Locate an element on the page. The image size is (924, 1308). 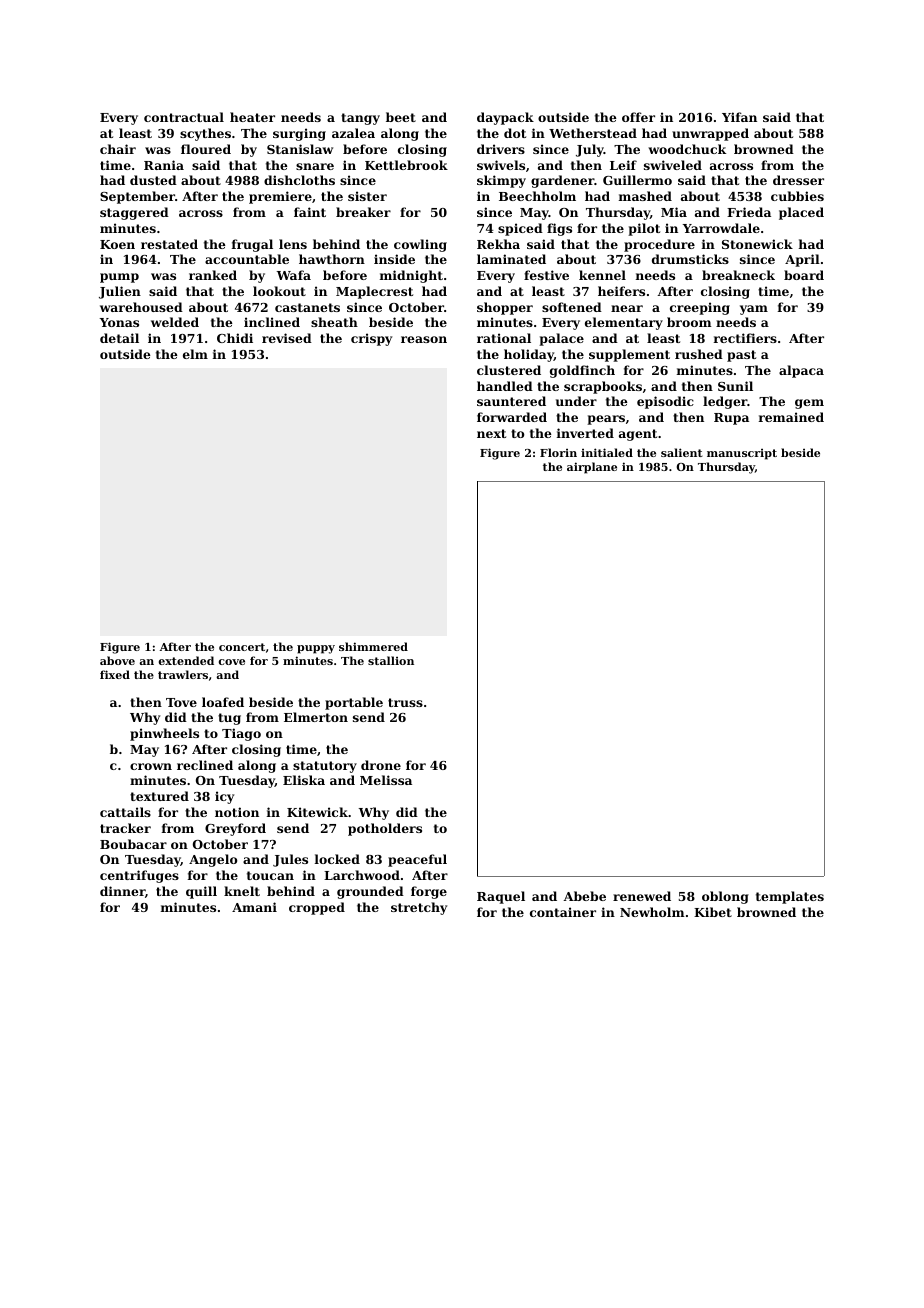
Greyford is located at coordinates (235, 829).
